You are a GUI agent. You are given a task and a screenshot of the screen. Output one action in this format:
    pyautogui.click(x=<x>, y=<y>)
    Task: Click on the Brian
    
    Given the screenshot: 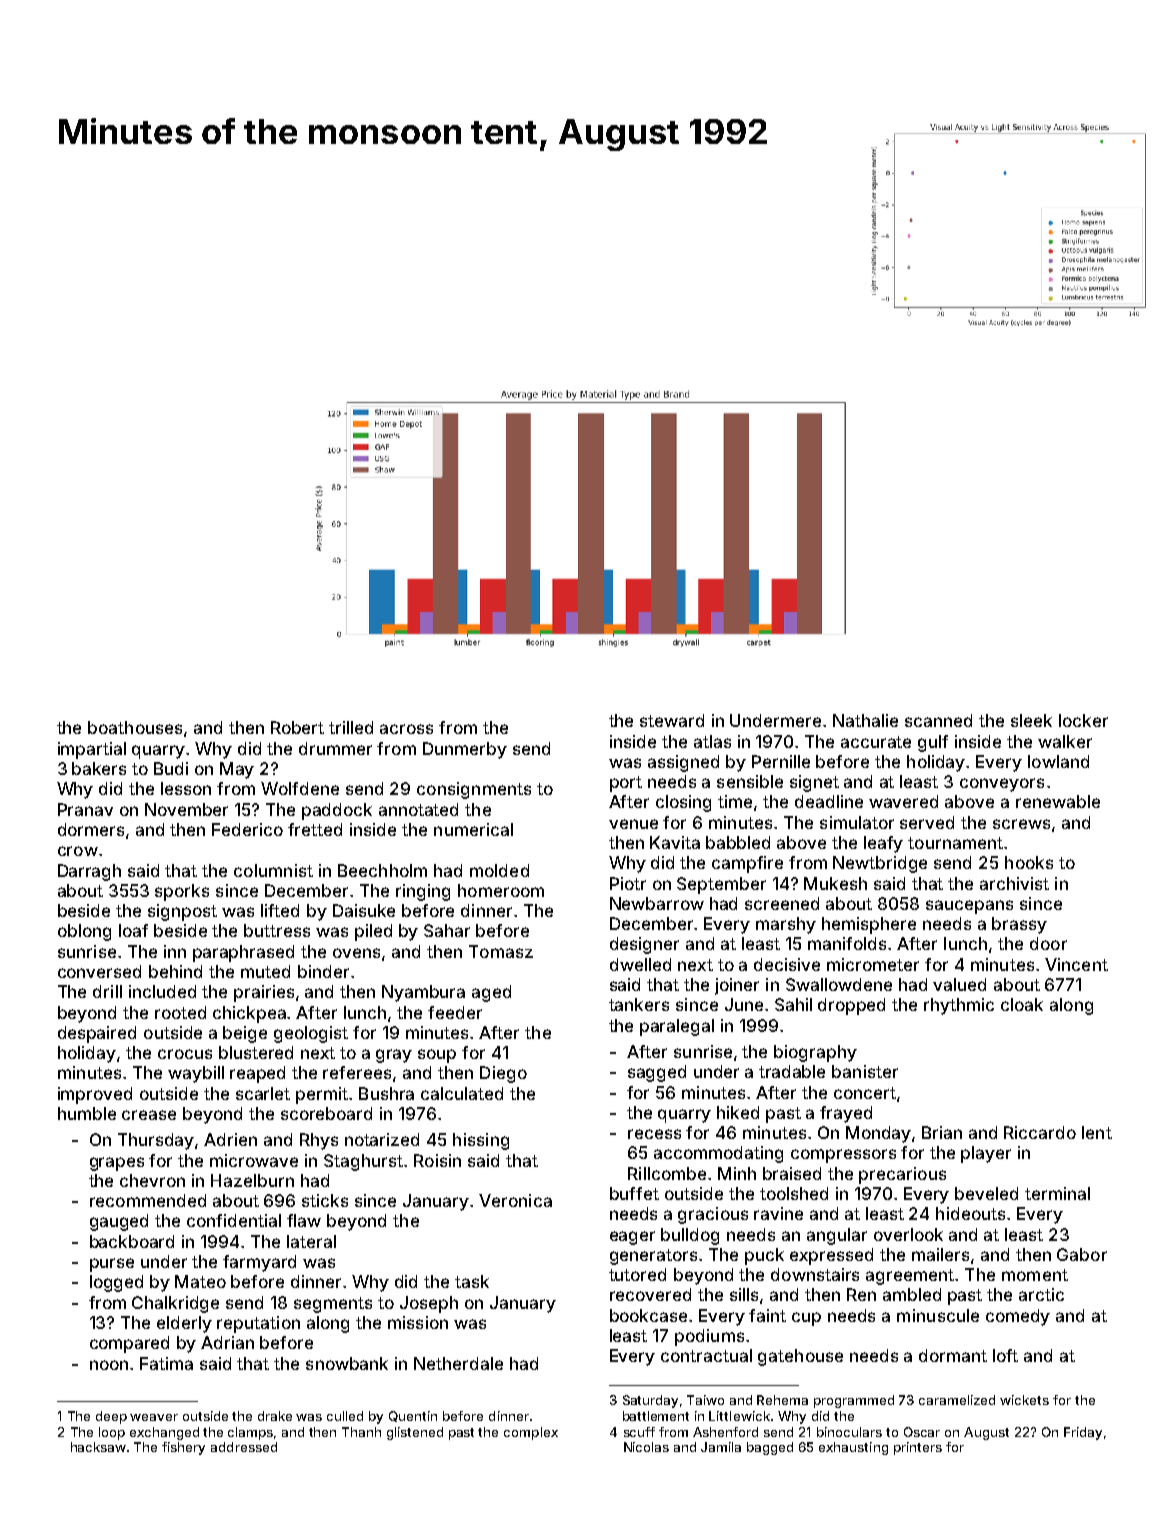 What is the action you would take?
    pyautogui.click(x=942, y=1132)
